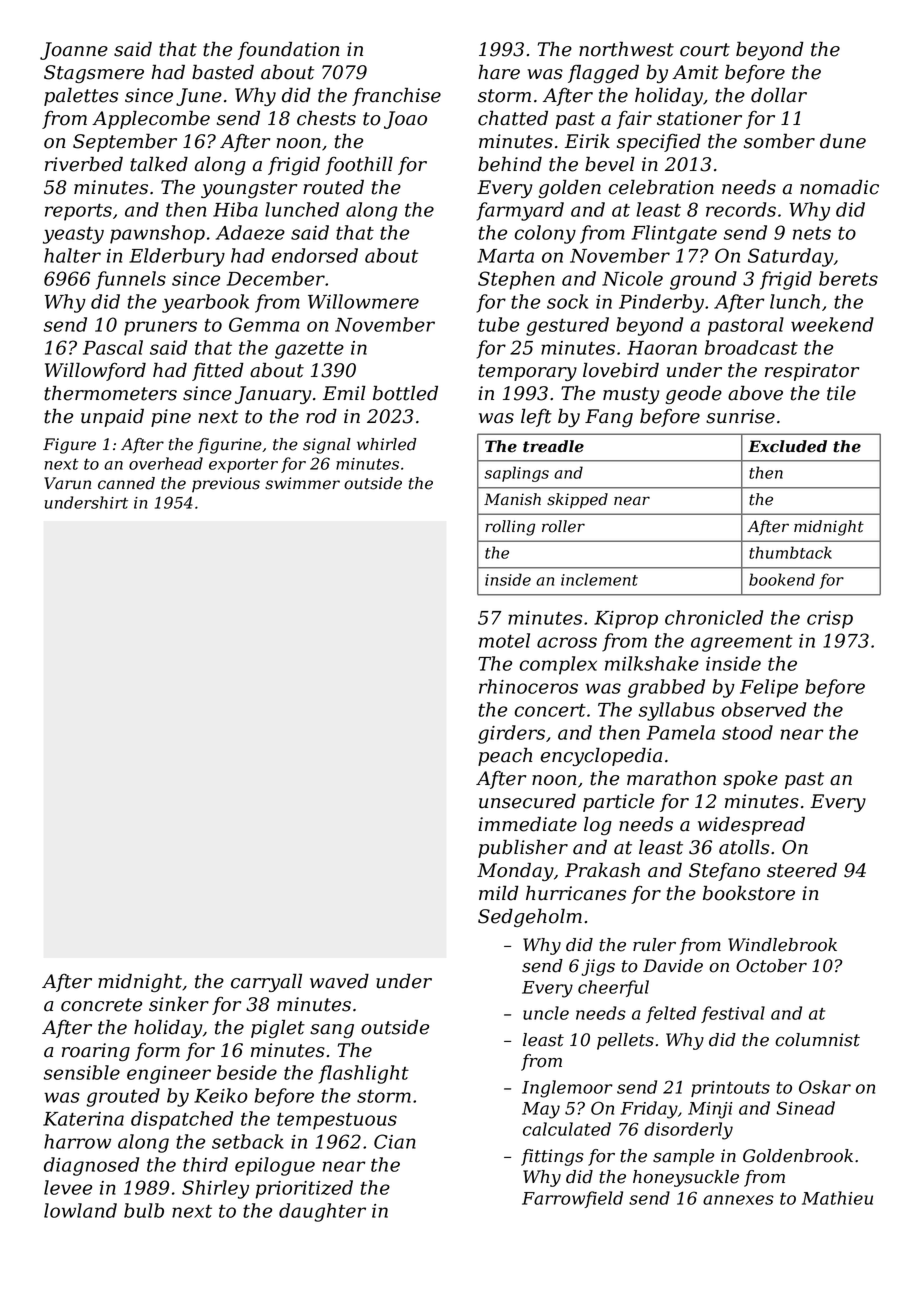  Describe the element at coordinates (839, 187) in the screenshot. I see `nomadic` at that location.
